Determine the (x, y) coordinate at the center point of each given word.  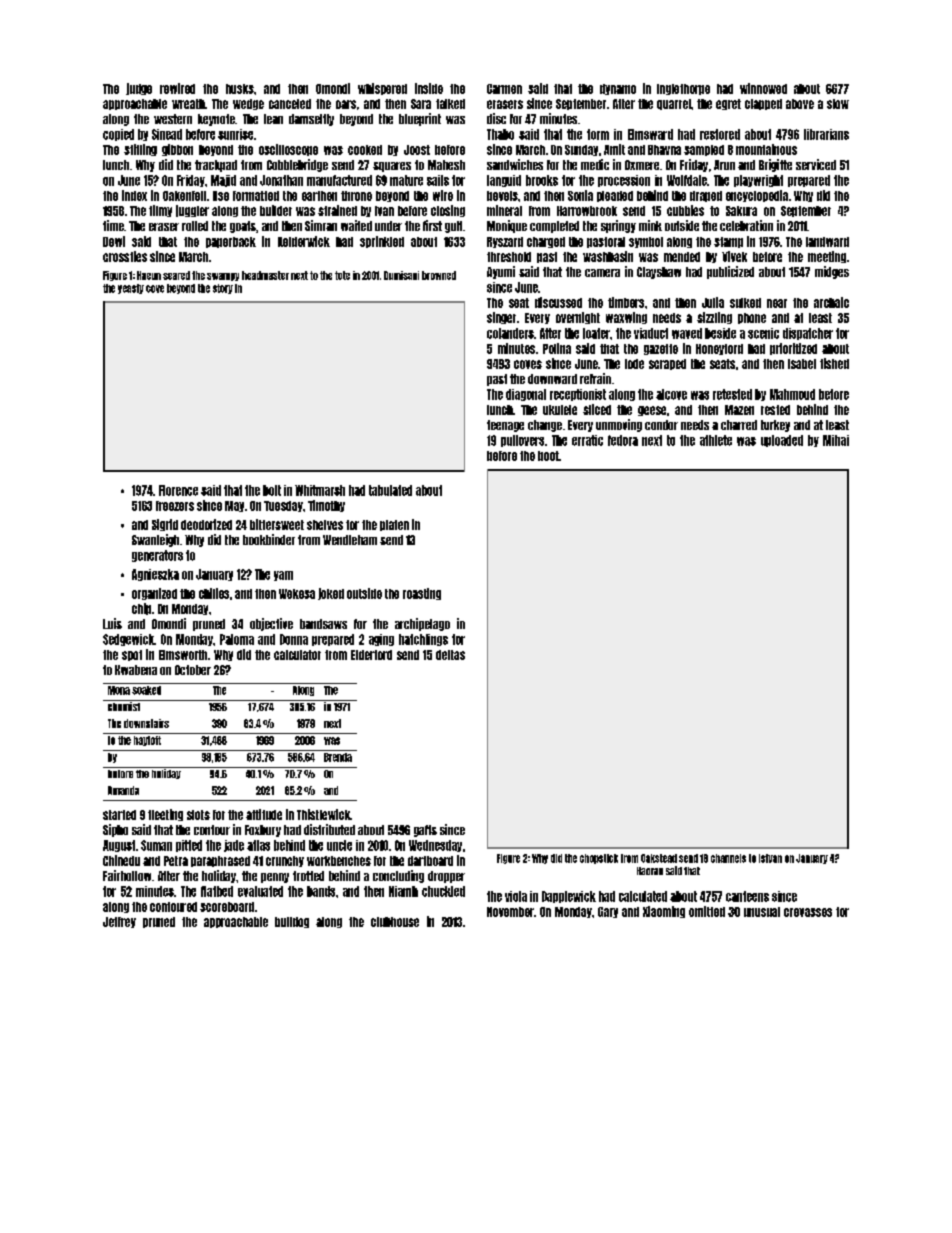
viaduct (651, 333)
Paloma (237, 639)
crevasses (808, 912)
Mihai (836, 440)
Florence (178, 490)
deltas (450, 655)
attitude (264, 814)
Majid (223, 181)
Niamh (403, 891)
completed (554, 227)
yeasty (131, 289)
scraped (667, 364)
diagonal (526, 395)
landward (827, 242)
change (545, 426)
